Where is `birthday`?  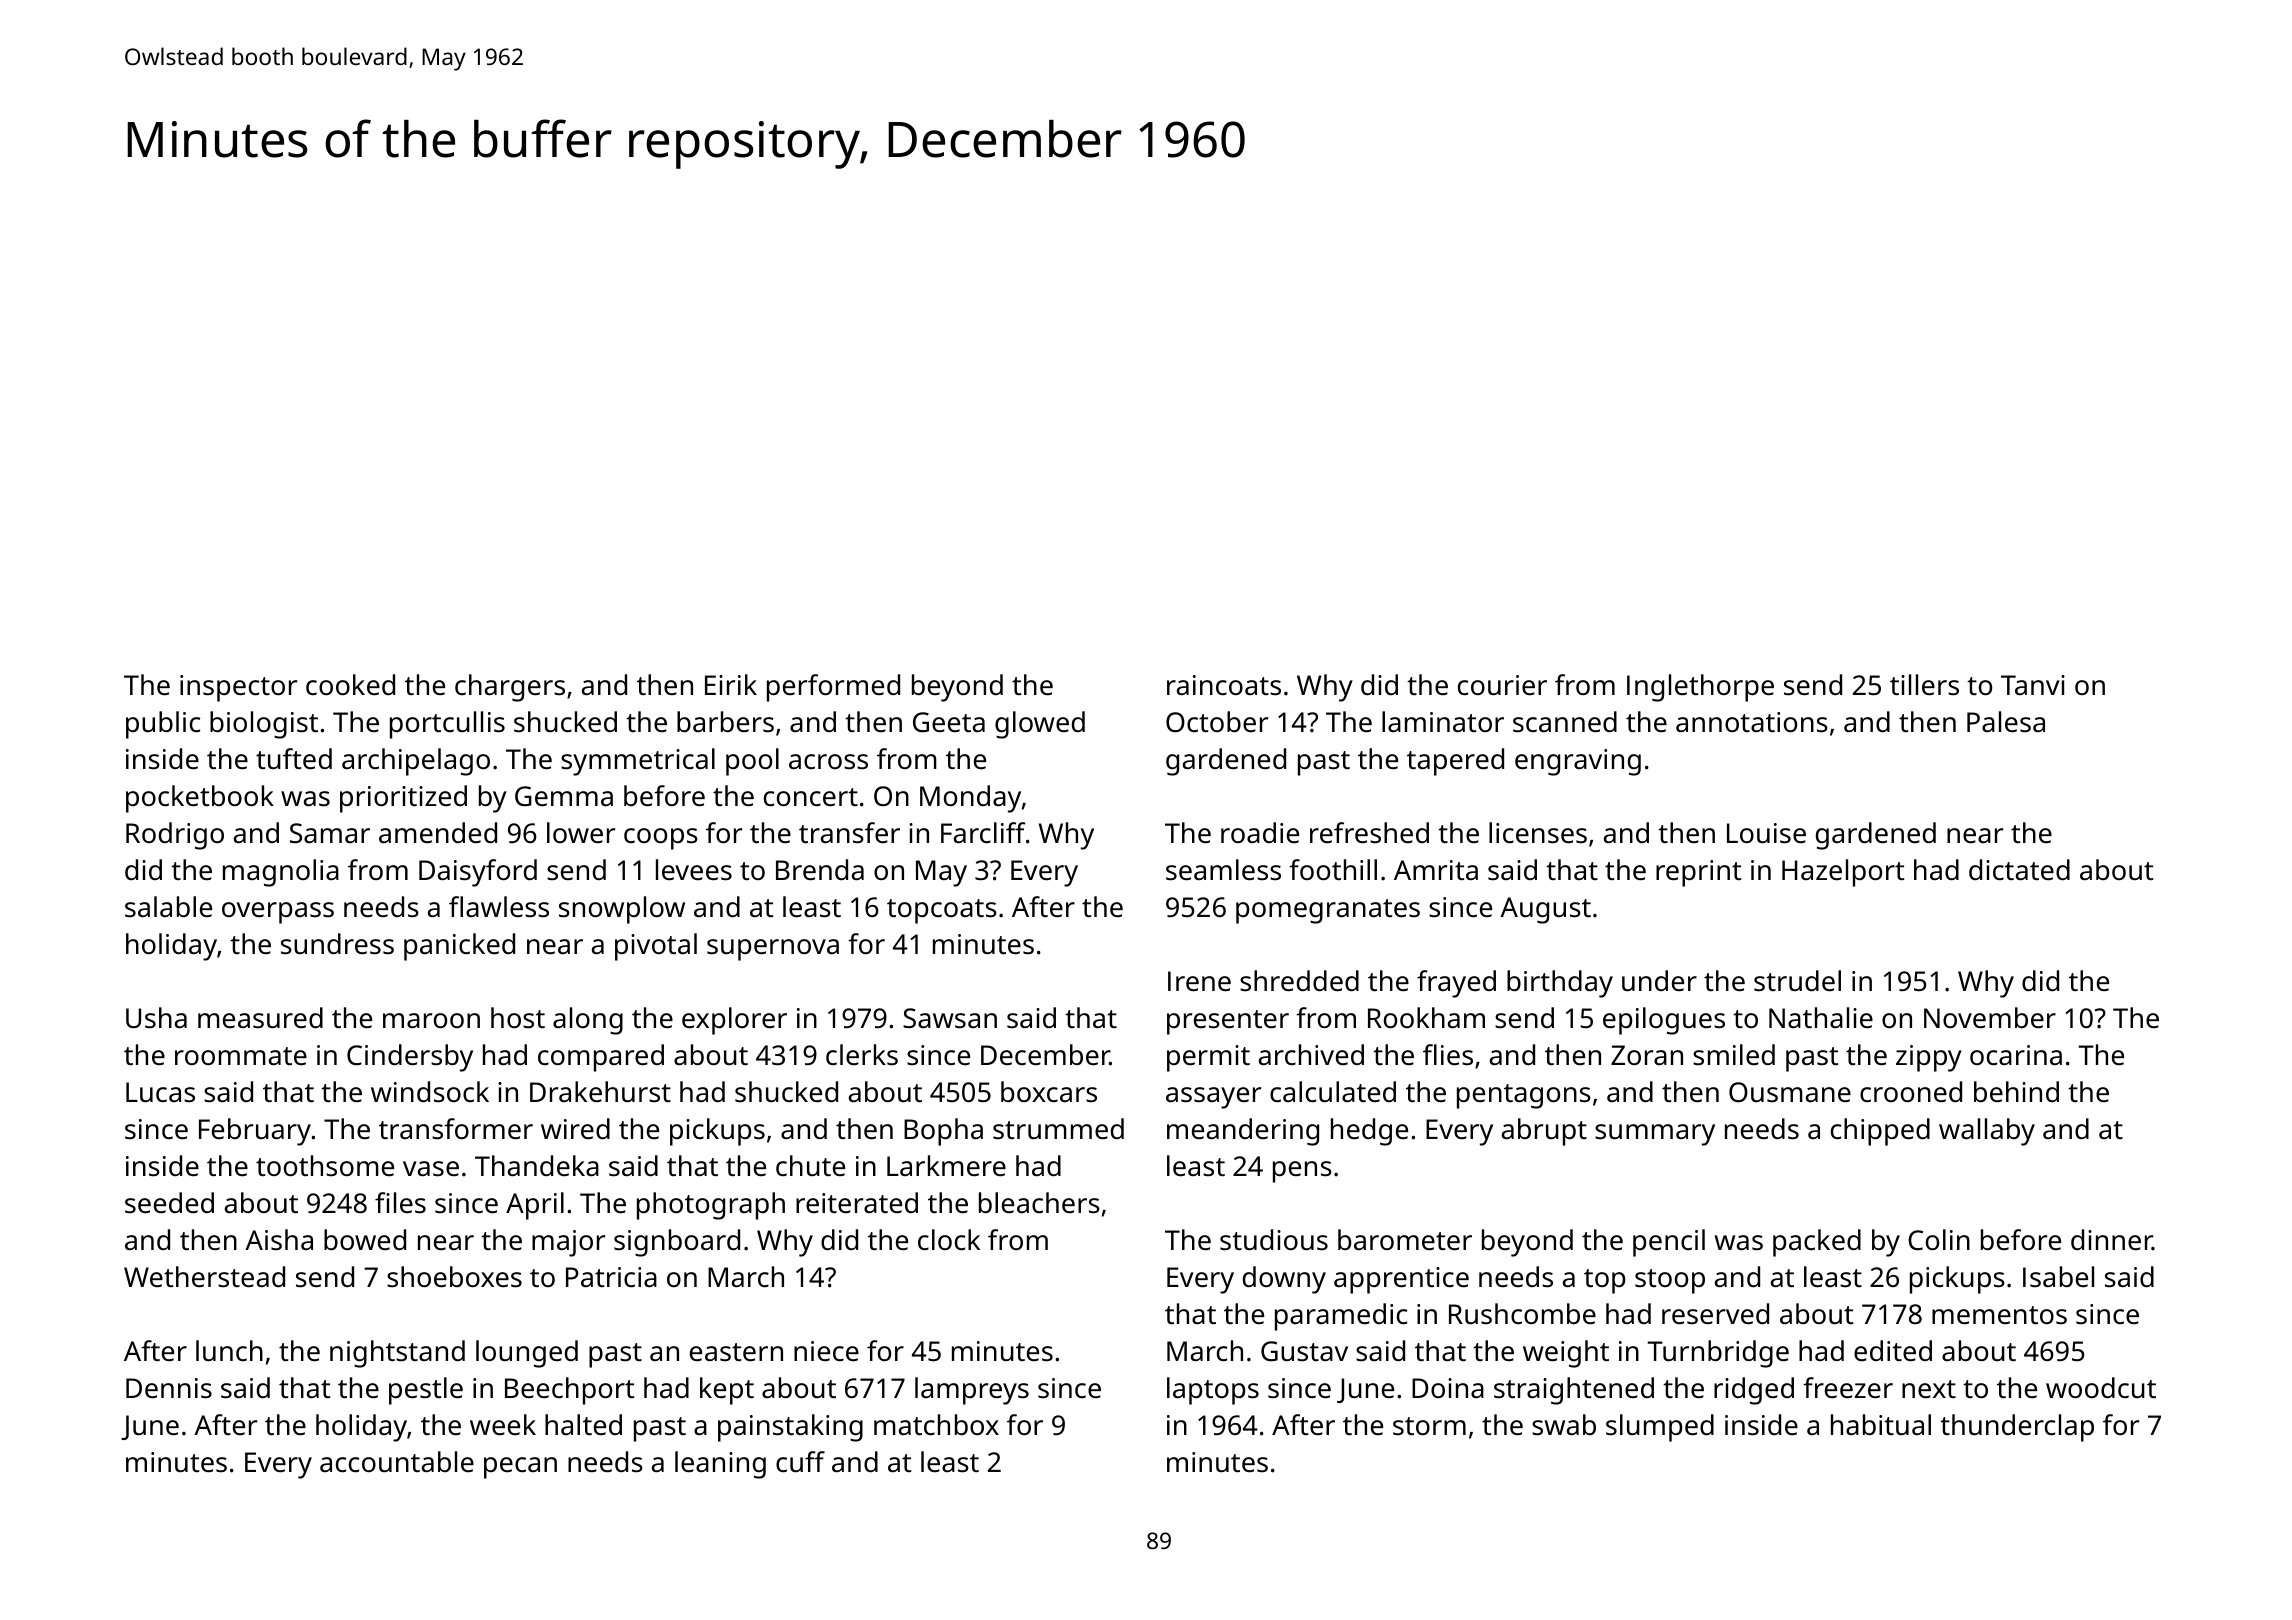
birthday is located at coordinates (1560, 984).
